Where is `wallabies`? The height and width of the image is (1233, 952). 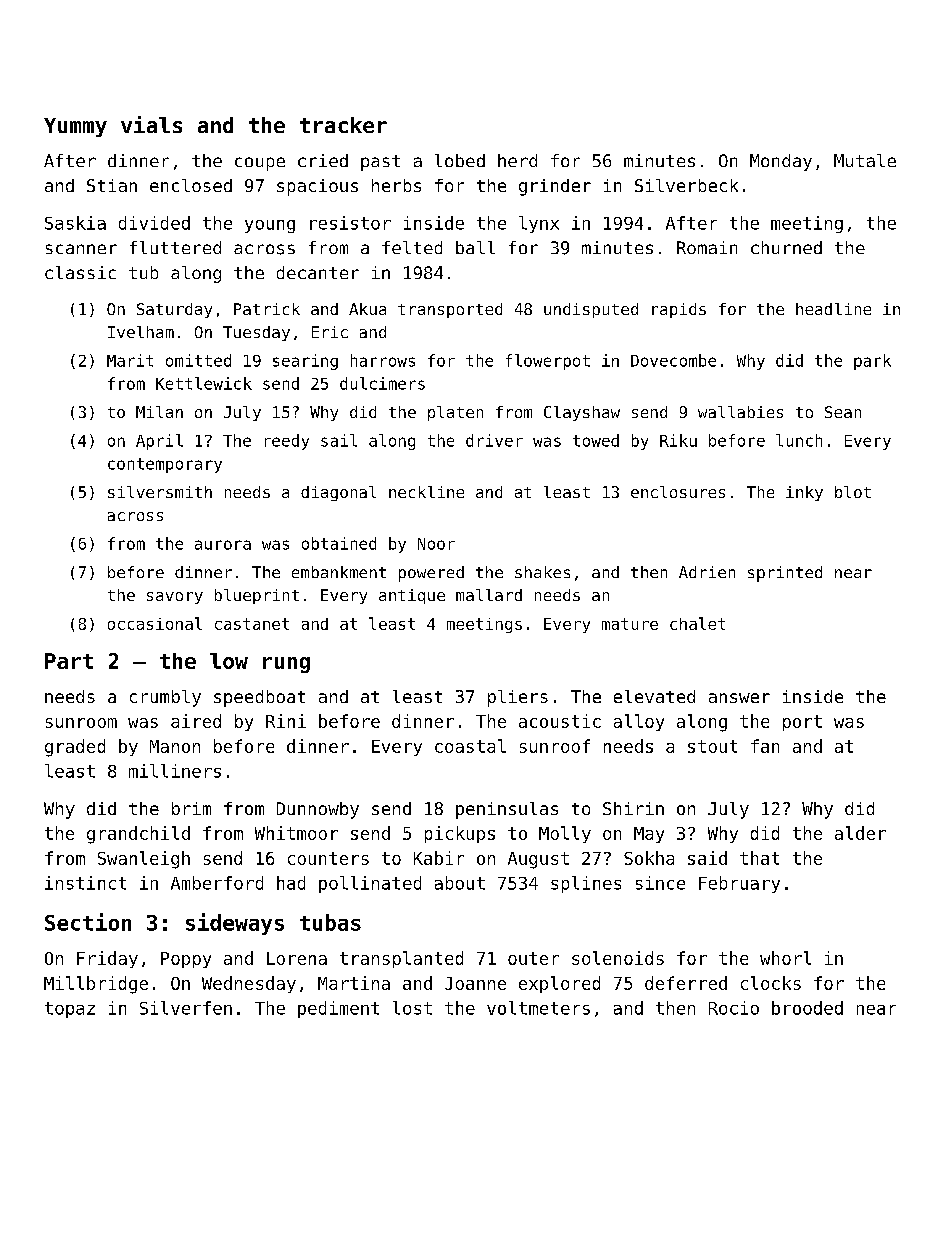
wallabies is located at coordinates (740, 412).
